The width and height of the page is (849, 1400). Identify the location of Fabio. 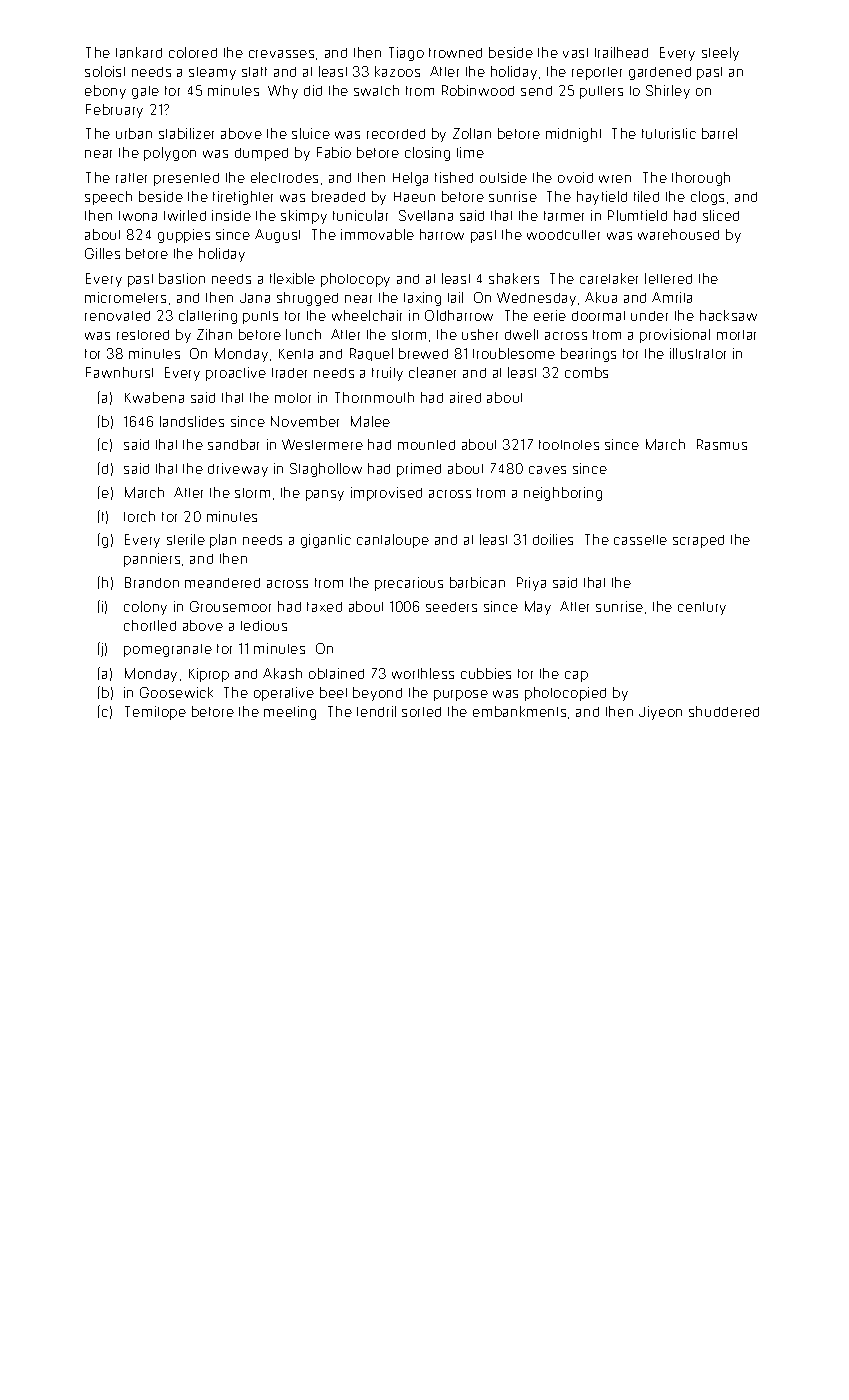
(334, 152).
